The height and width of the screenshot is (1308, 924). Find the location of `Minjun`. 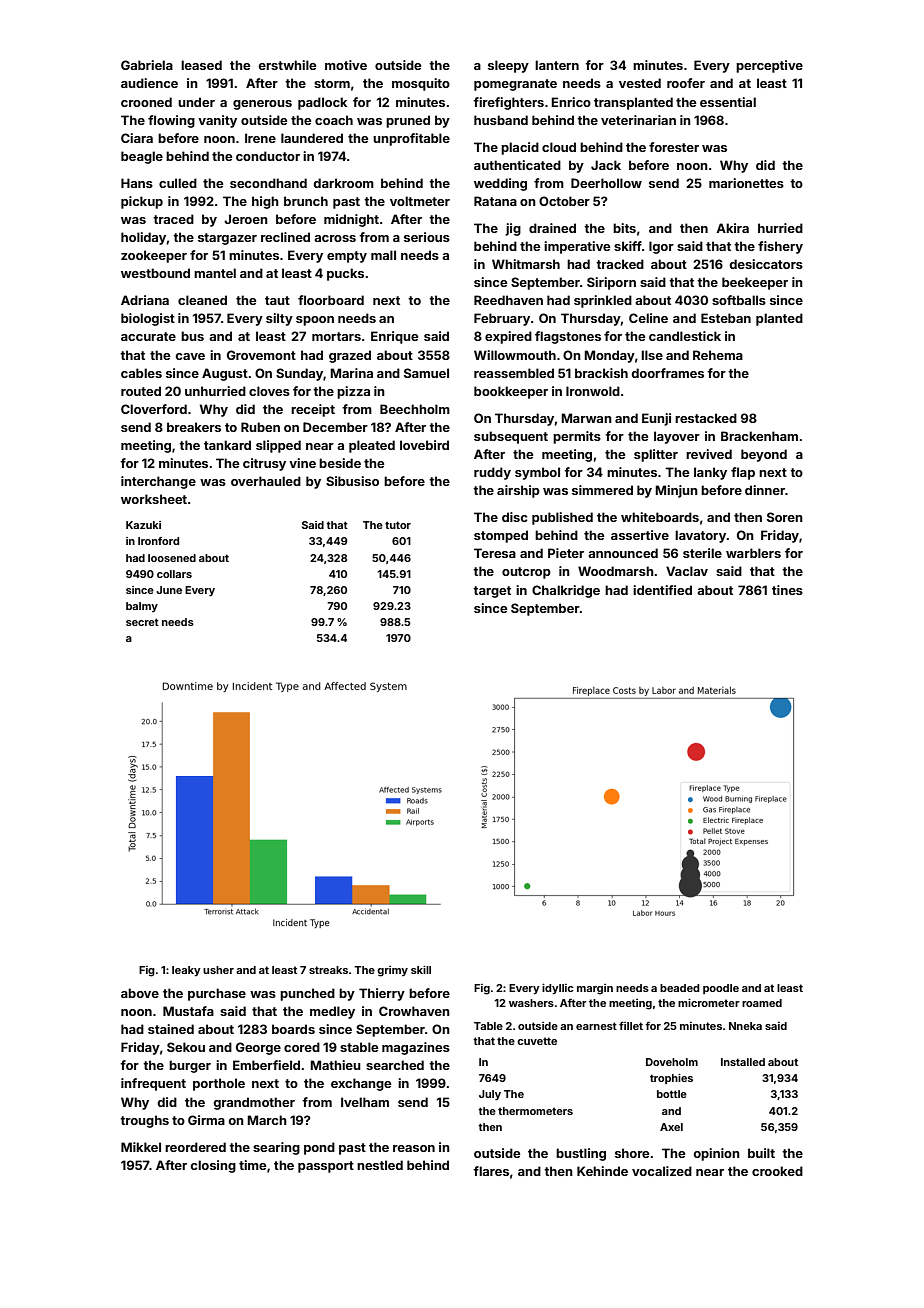

Minjun is located at coordinates (676, 491).
